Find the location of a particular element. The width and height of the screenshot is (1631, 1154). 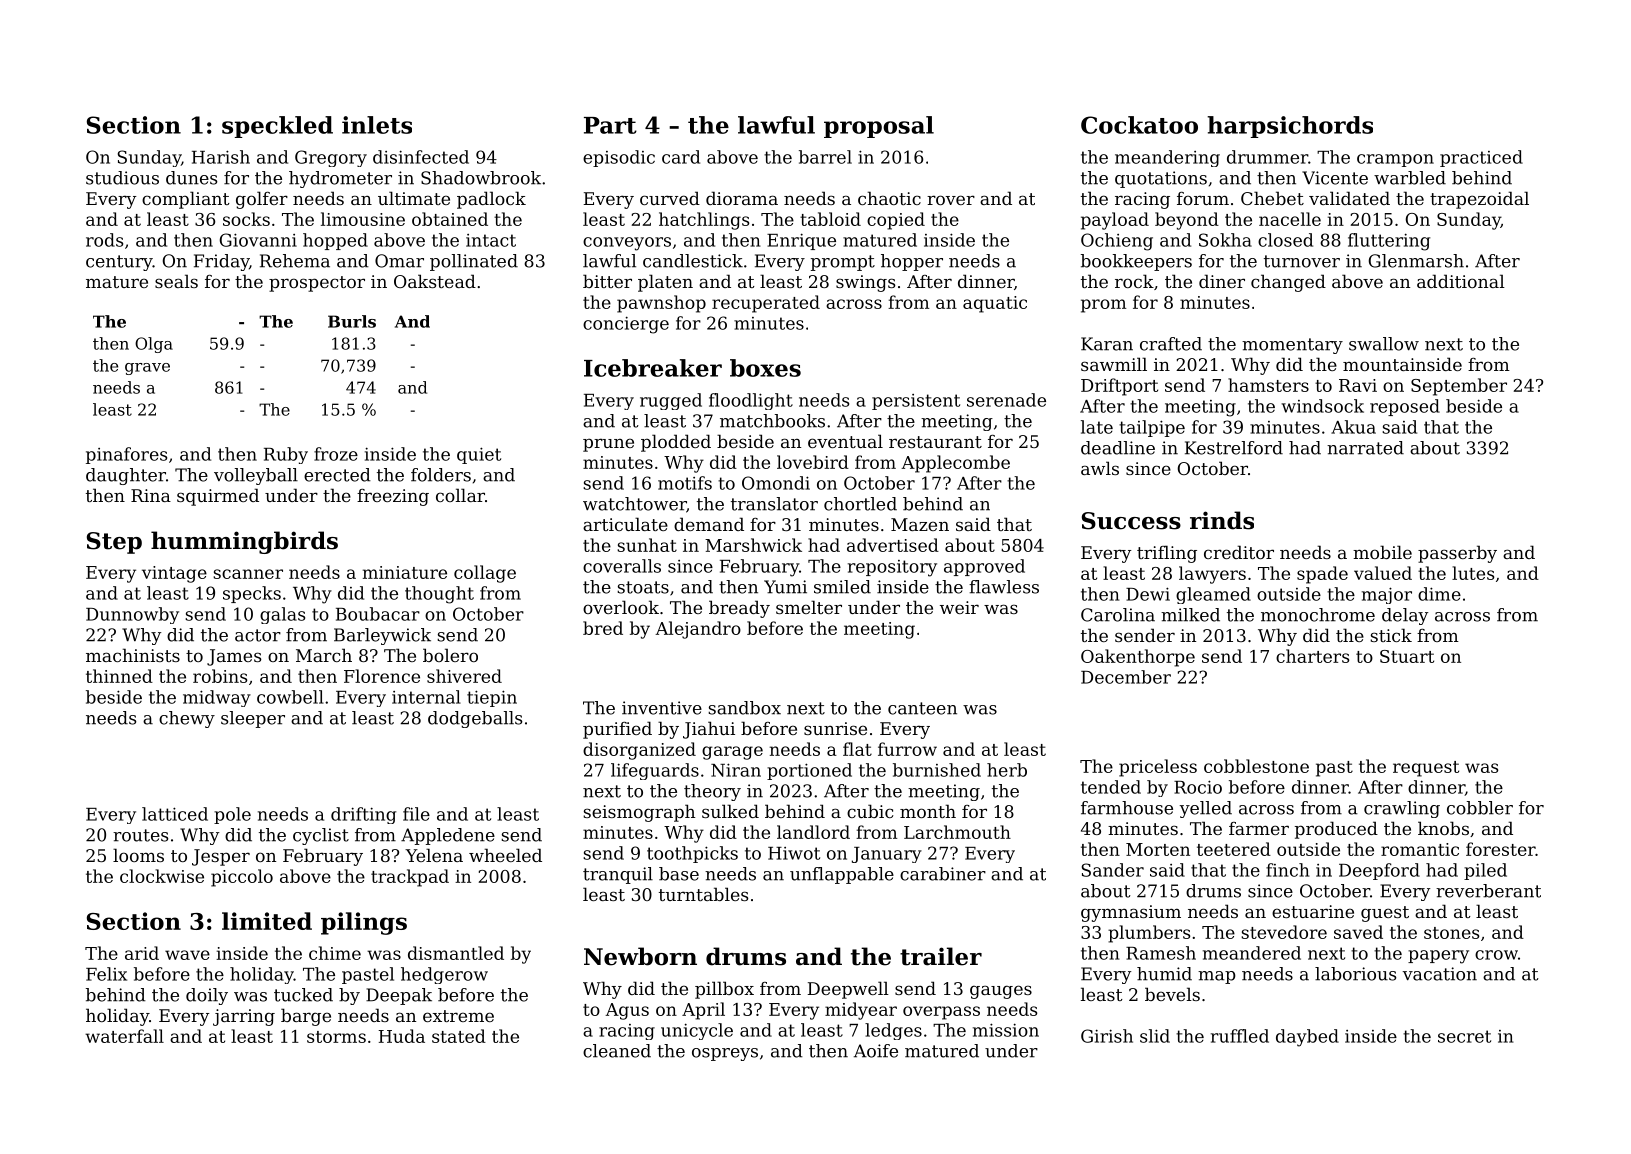

Icebreaker is located at coordinates (653, 368).
